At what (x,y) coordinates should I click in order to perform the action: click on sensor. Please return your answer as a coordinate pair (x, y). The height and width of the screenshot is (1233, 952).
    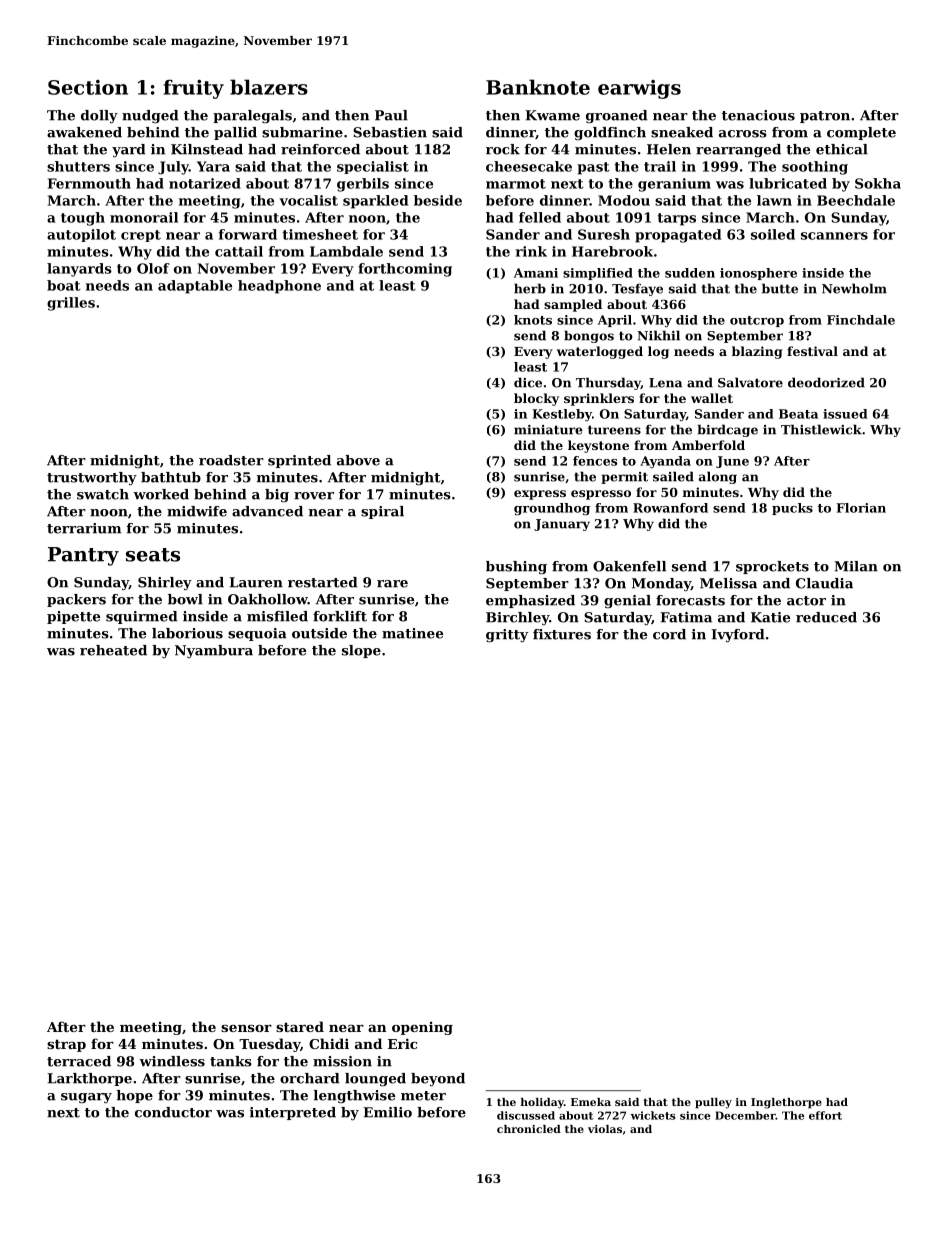
    Looking at the image, I should click on (246, 1028).
